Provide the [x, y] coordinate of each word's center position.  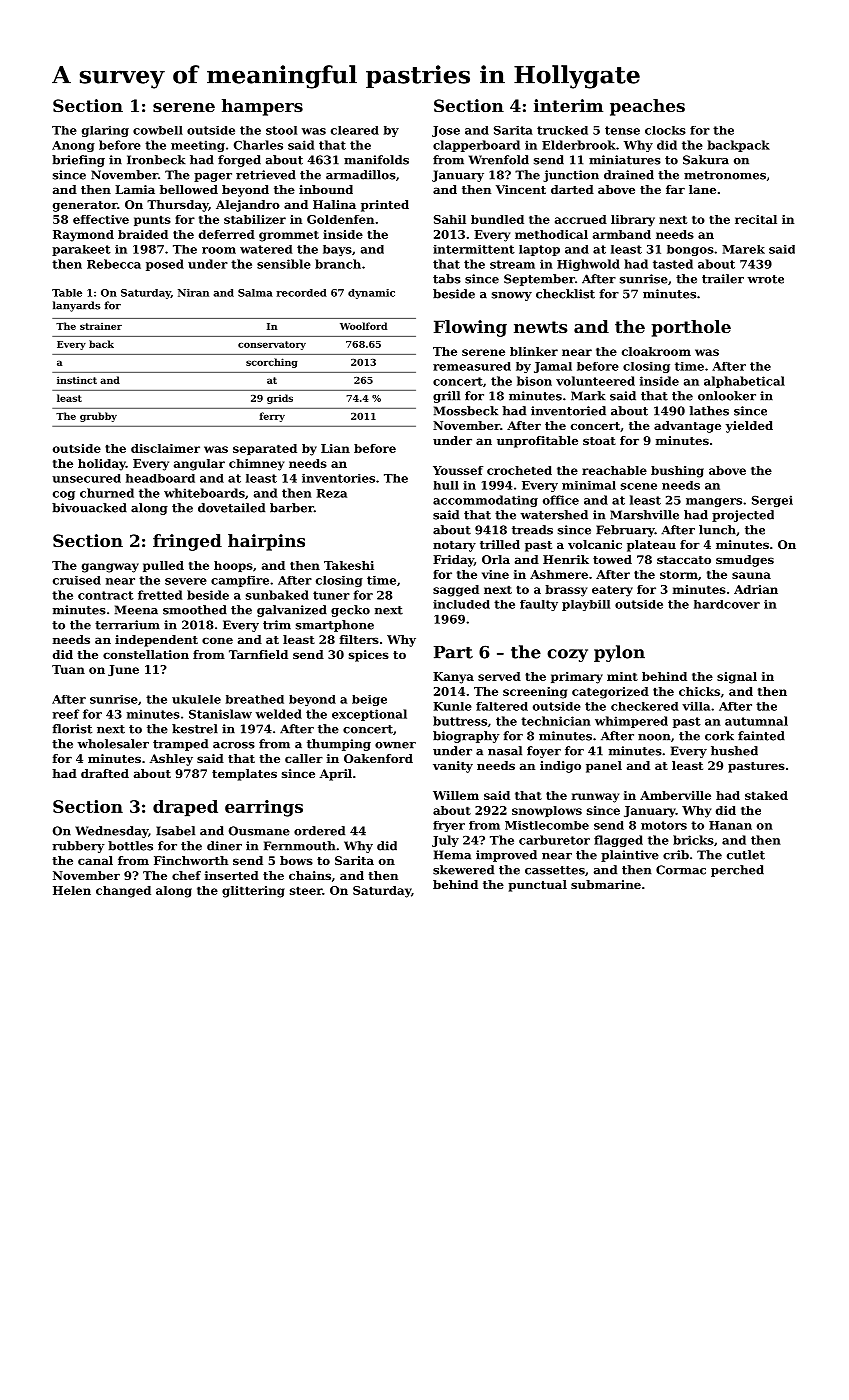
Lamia [135, 189]
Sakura [706, 160]
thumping [339, 745]
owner [395, 745]
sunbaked [277, 595]
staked [766, 795]
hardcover [727, 604]
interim [568, 105]
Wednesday [111, 832]
